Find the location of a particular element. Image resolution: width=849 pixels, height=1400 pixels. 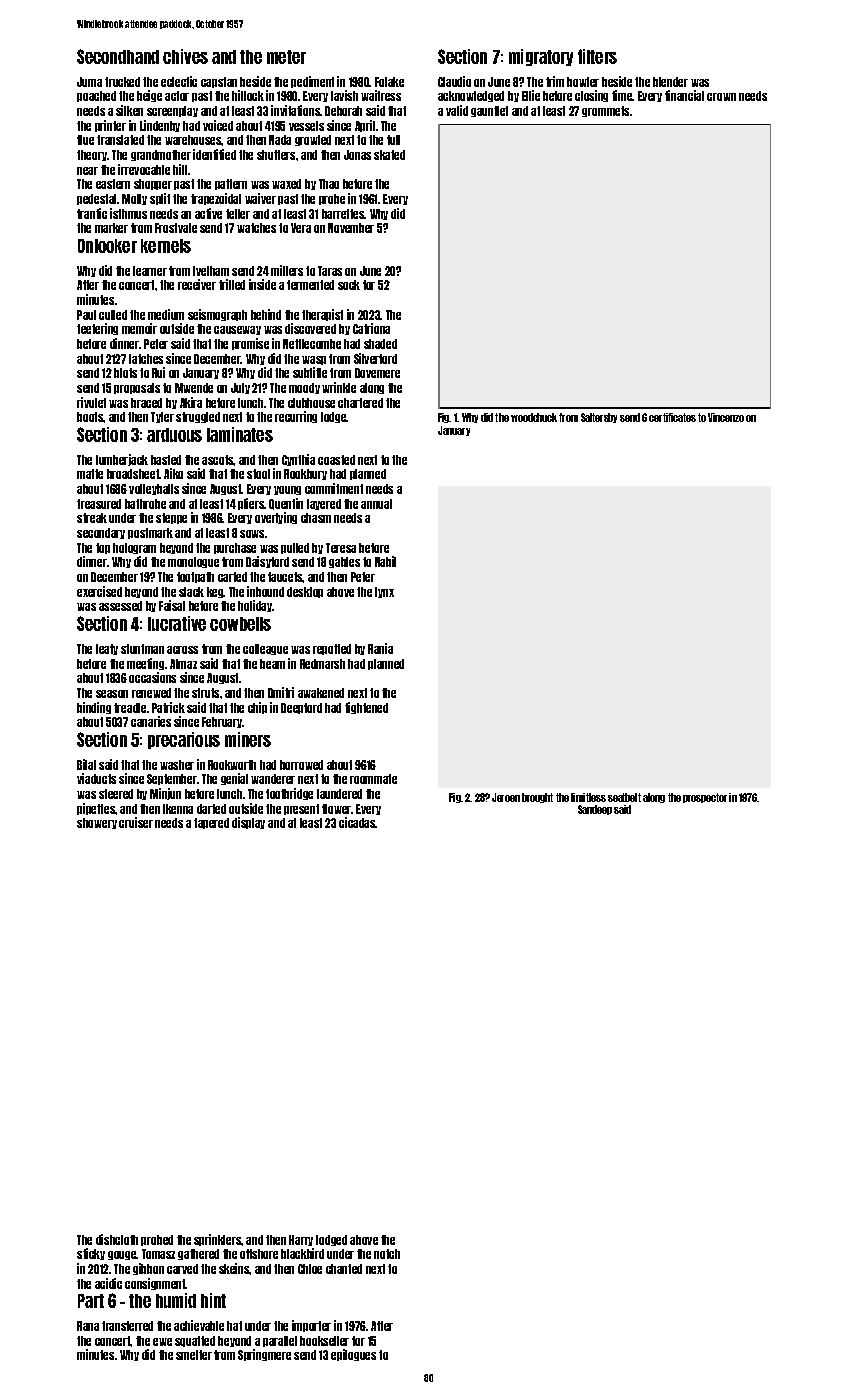

dishcloth is located at coordinates (117, 1239).
